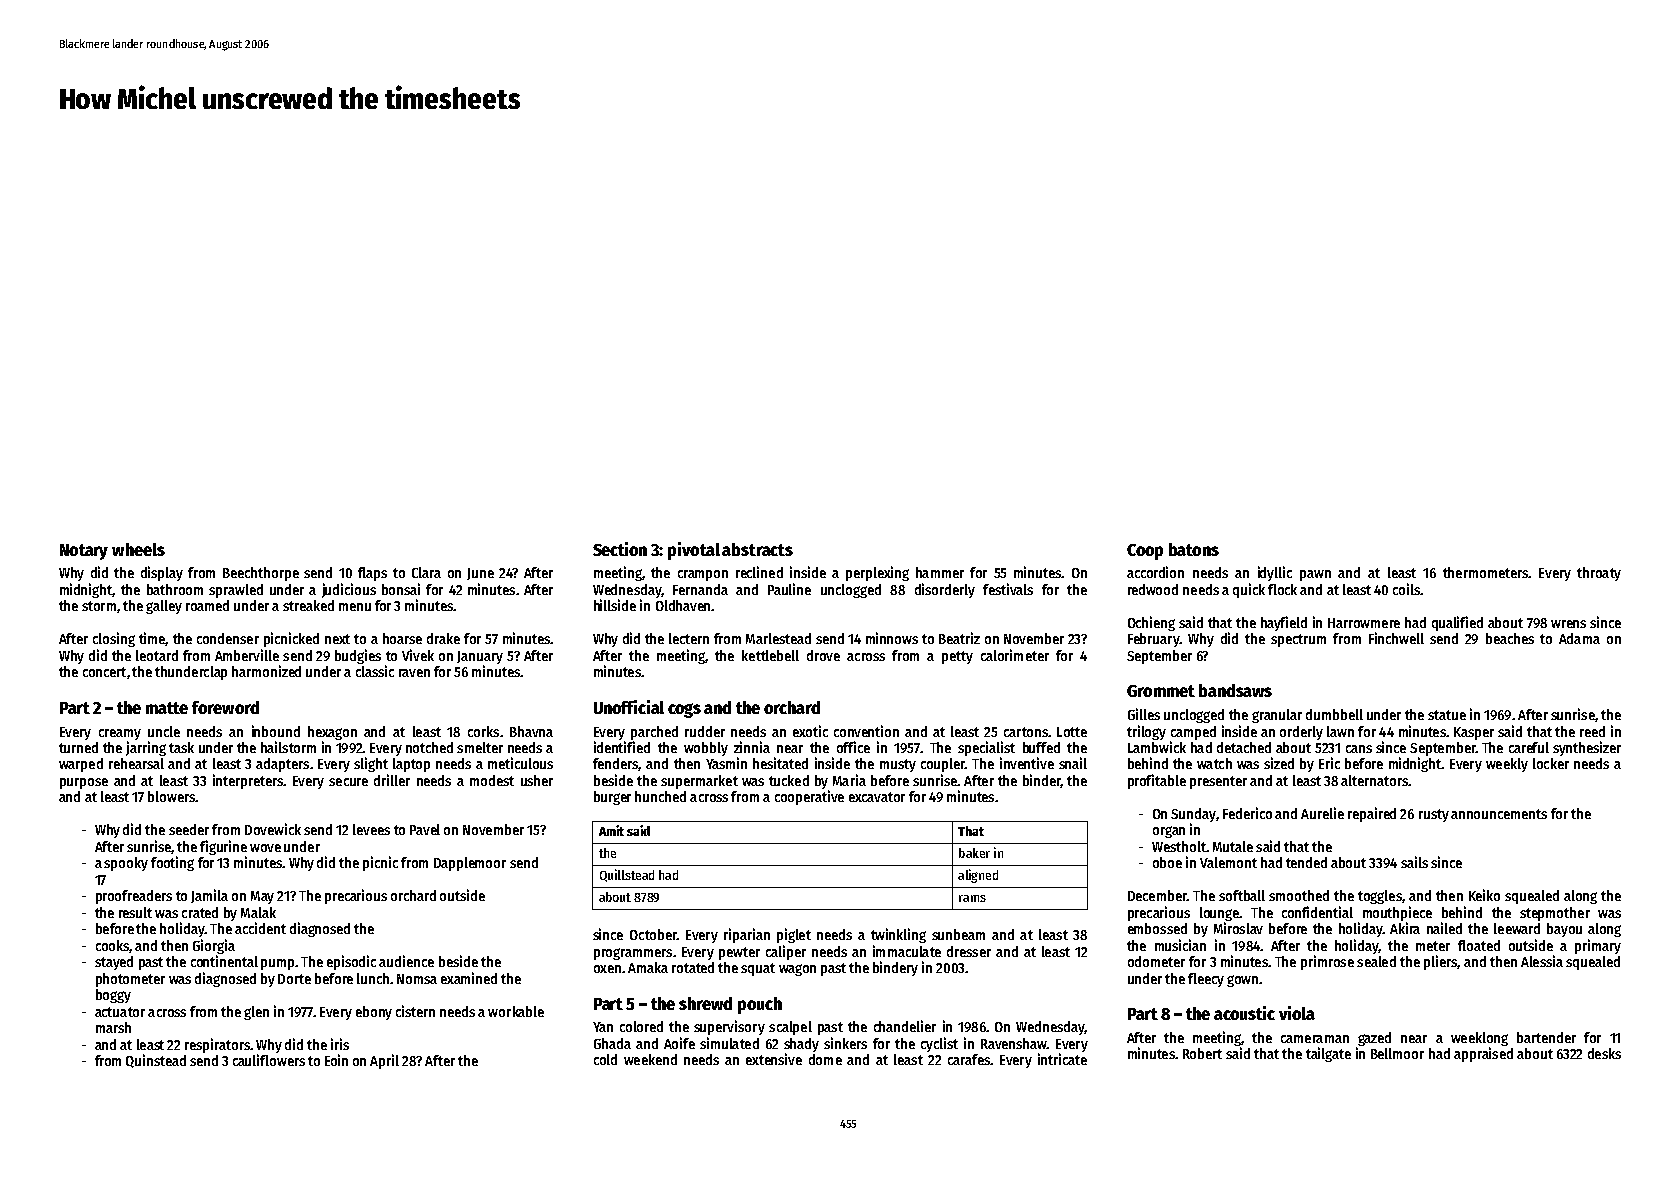 The width and height of the screenshot is (1680, 1188). What do you see at coordinates (1499, 814) in the screenshot?
I see `announcements` at bounding box center [1499, 814].
